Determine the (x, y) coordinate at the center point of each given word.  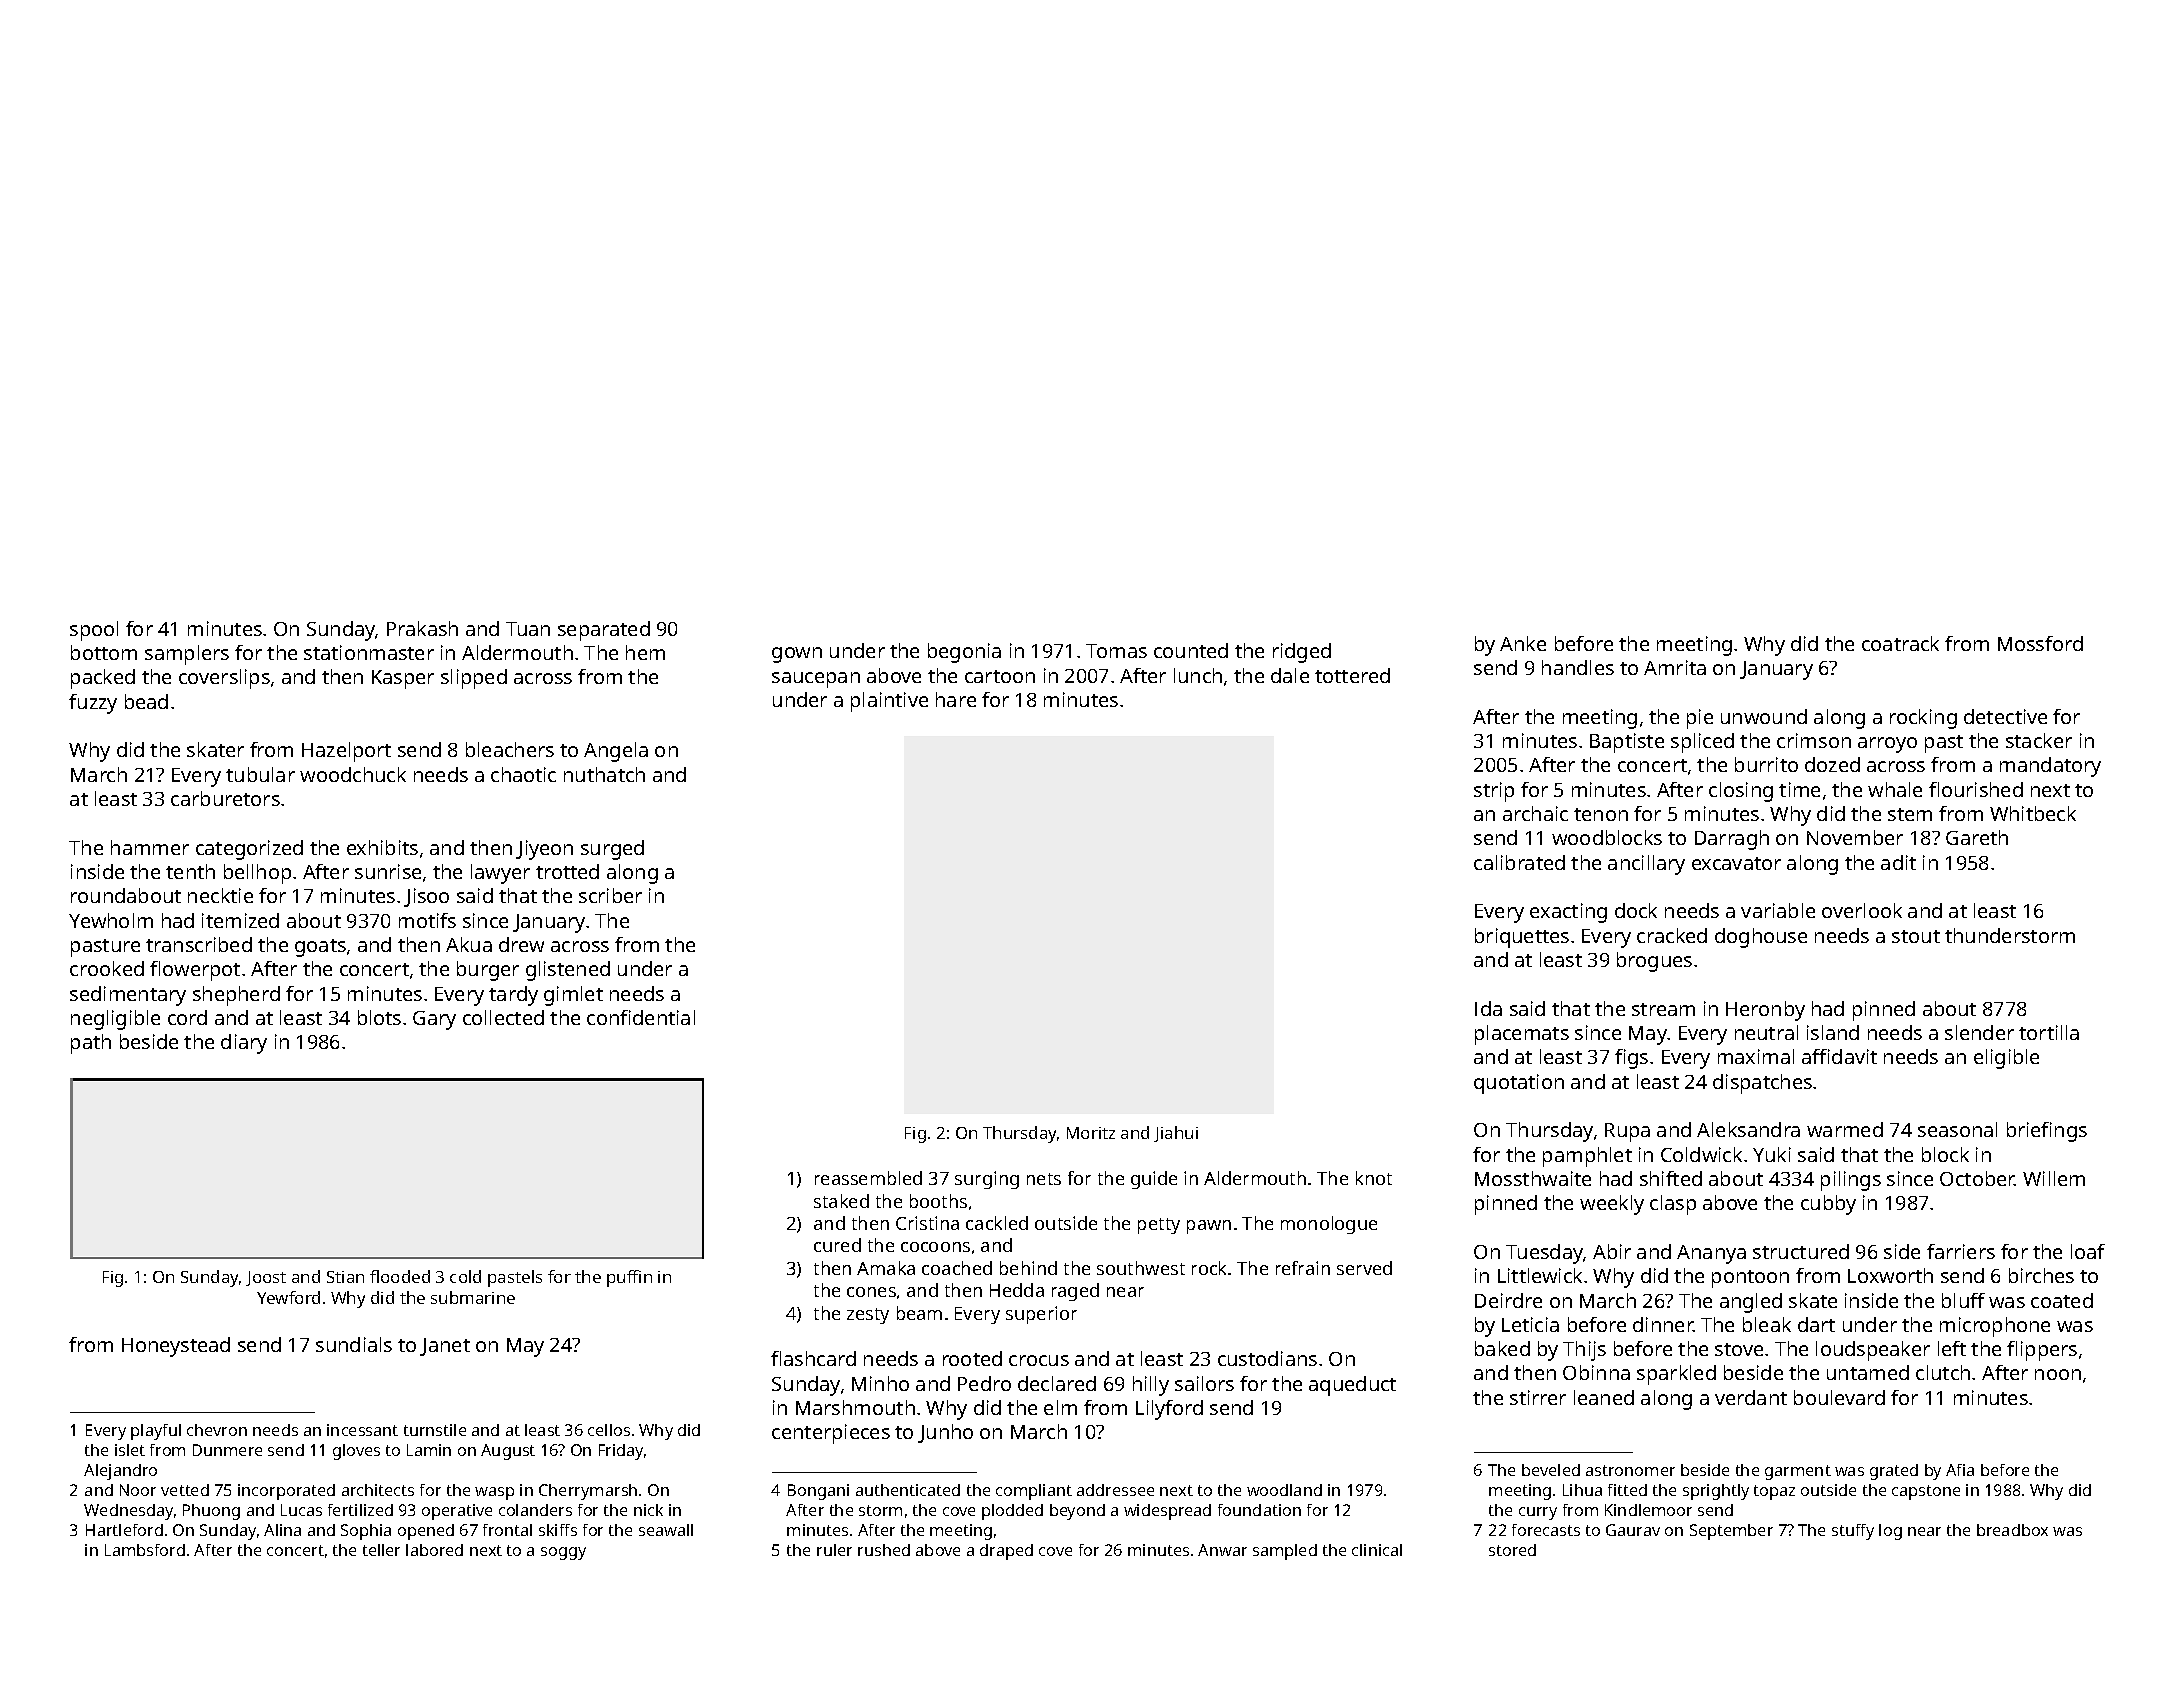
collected (503, 1017)
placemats (1522, 1035)
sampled (1285, 1552)
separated (604, 631)
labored (434, 1550)
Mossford (2040, 643)
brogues (1654, 962)
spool (94, 631)
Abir (1612, 1251)
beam (919, 1313)
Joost (266, 1278)
